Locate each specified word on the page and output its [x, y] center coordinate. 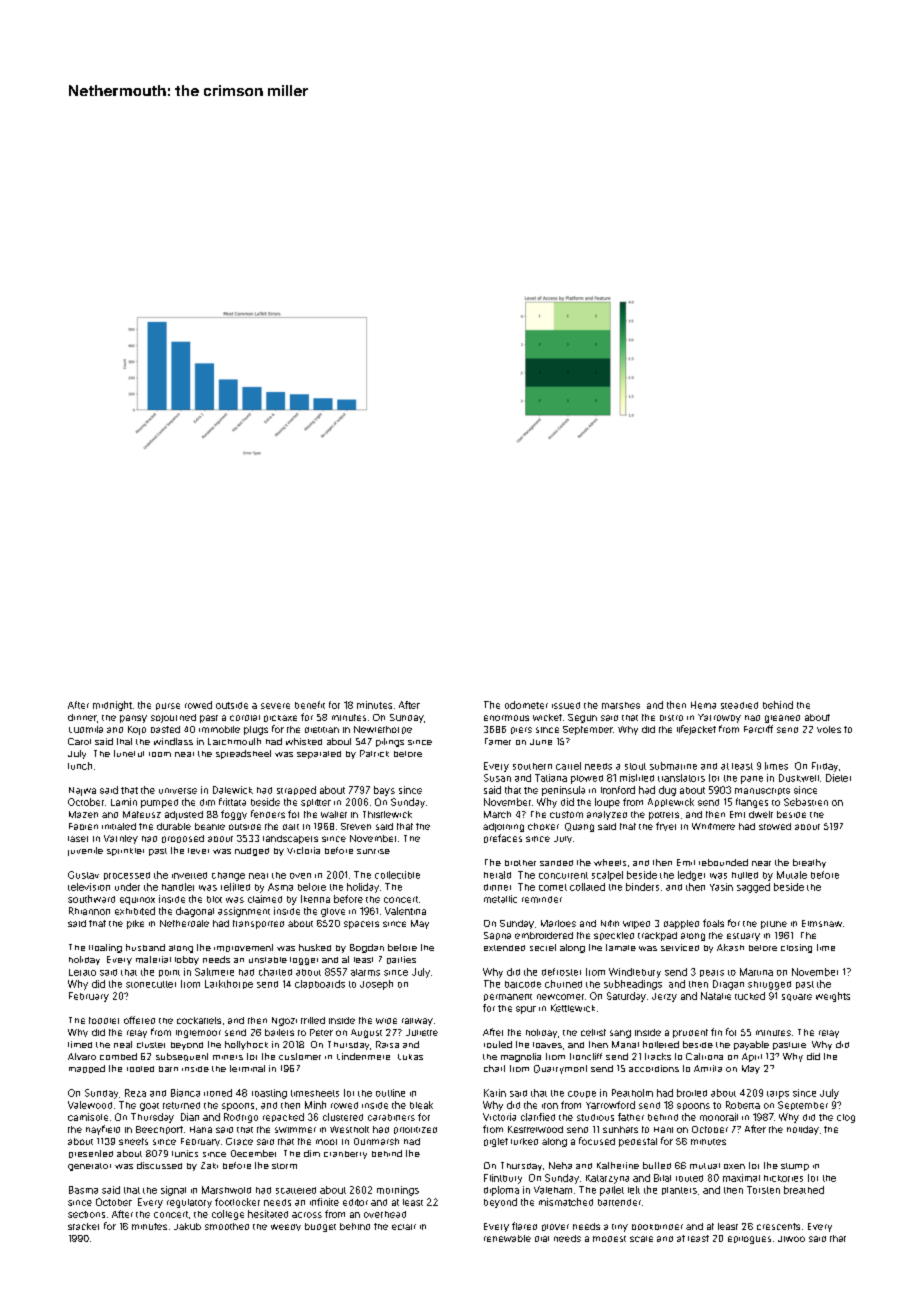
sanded [556, 863]
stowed [775, 826]
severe [275, 706]
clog [846, 1118]
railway [417, 1022]
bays [384, 791]
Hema [703, 705]
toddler [104, 1020]
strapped [296, 790]
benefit [310, 705]
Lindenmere [363, 1056]
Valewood [90, 1105]
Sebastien [806, 802]
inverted [189, 875]
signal [173, 1191]
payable [751, 1045]
